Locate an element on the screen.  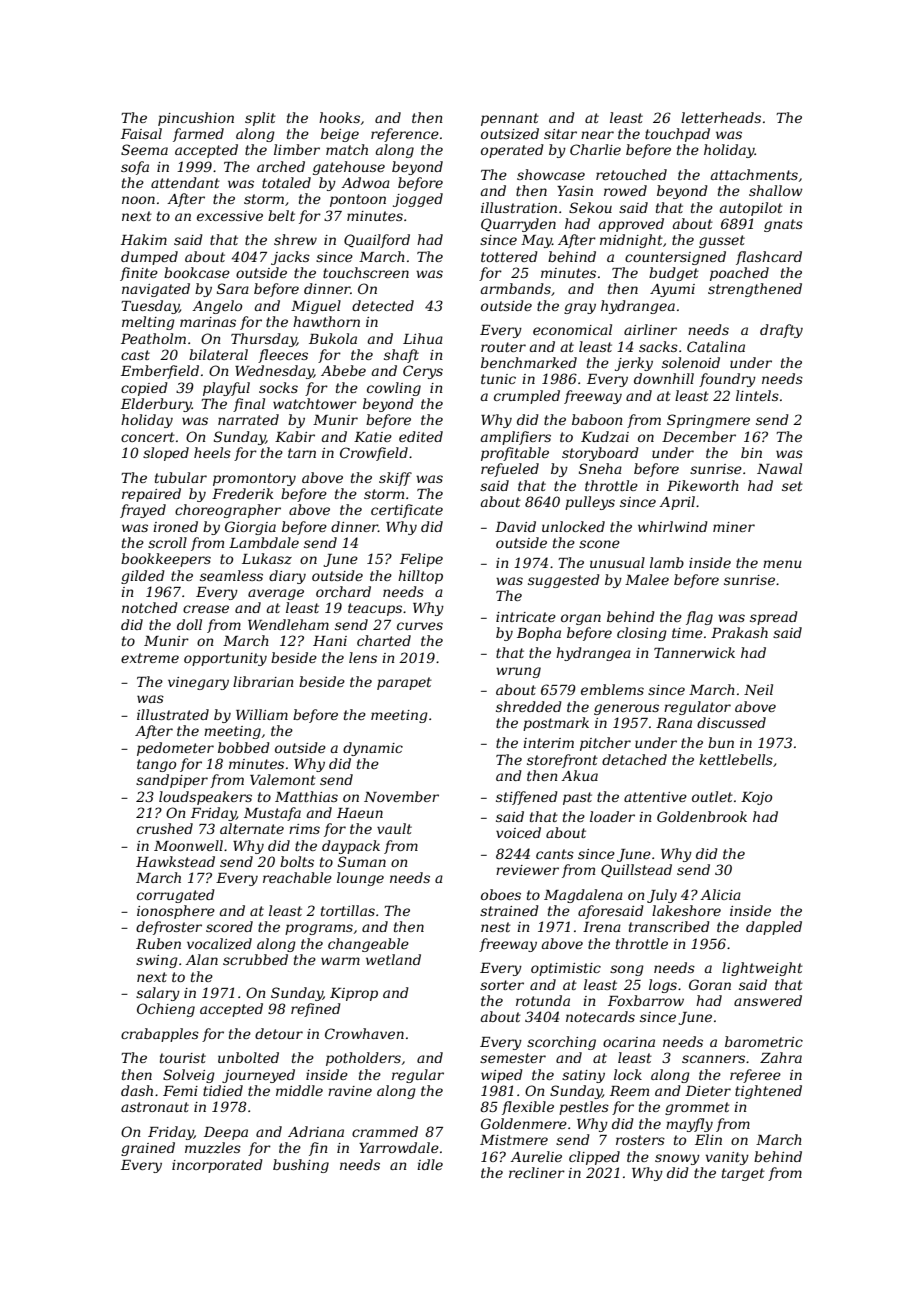
Bukola is located at coordinates (333, 338).
